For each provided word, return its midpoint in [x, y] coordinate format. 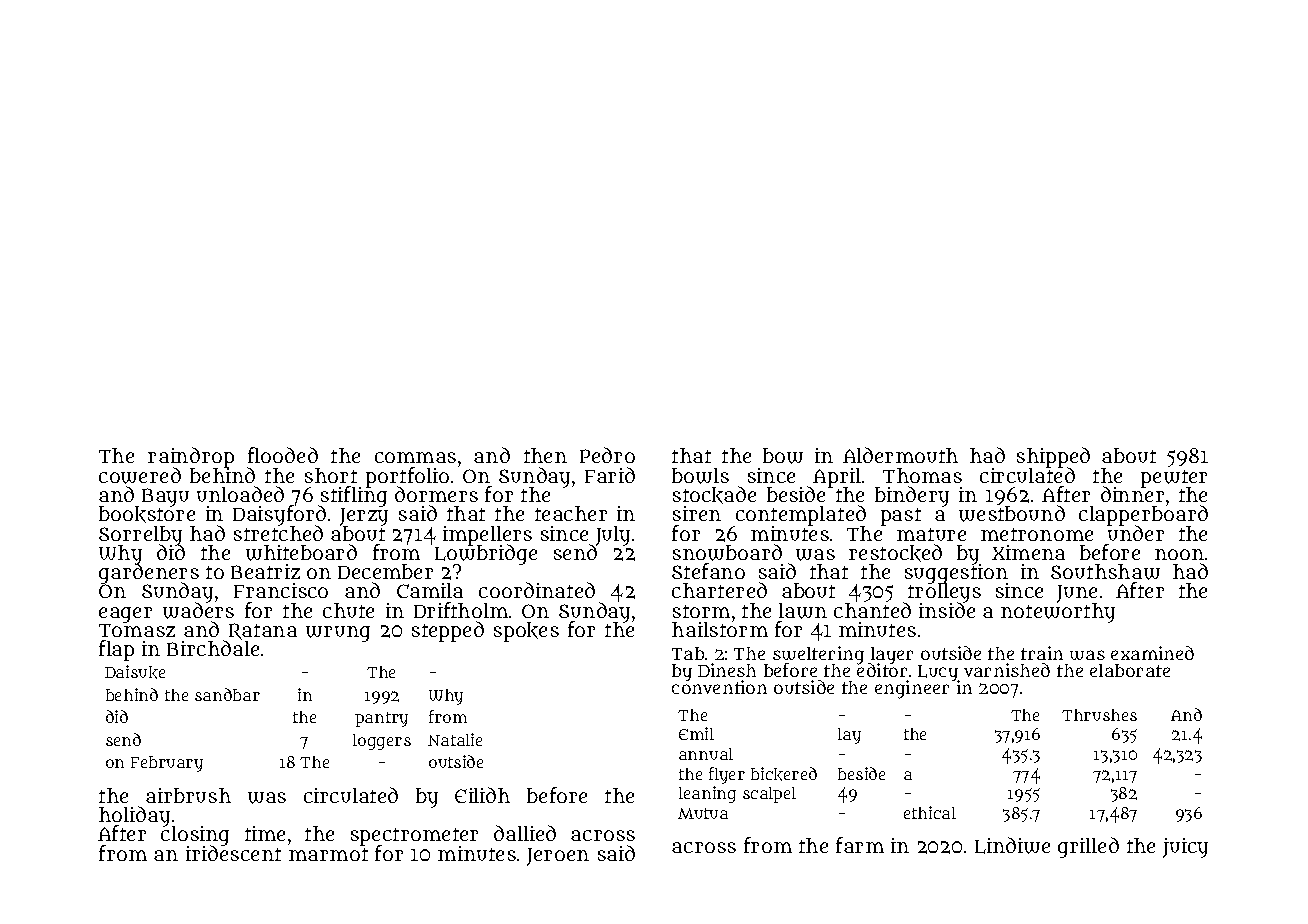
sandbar [227, 694]
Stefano [708, 571]
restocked [895, 553]
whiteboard [301, 552]
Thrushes [1099, 715]
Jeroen [558, 857]
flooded [283, 455]
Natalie [455, 739]
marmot [328, 854]
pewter [1174, 479]
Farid [610, 475]
